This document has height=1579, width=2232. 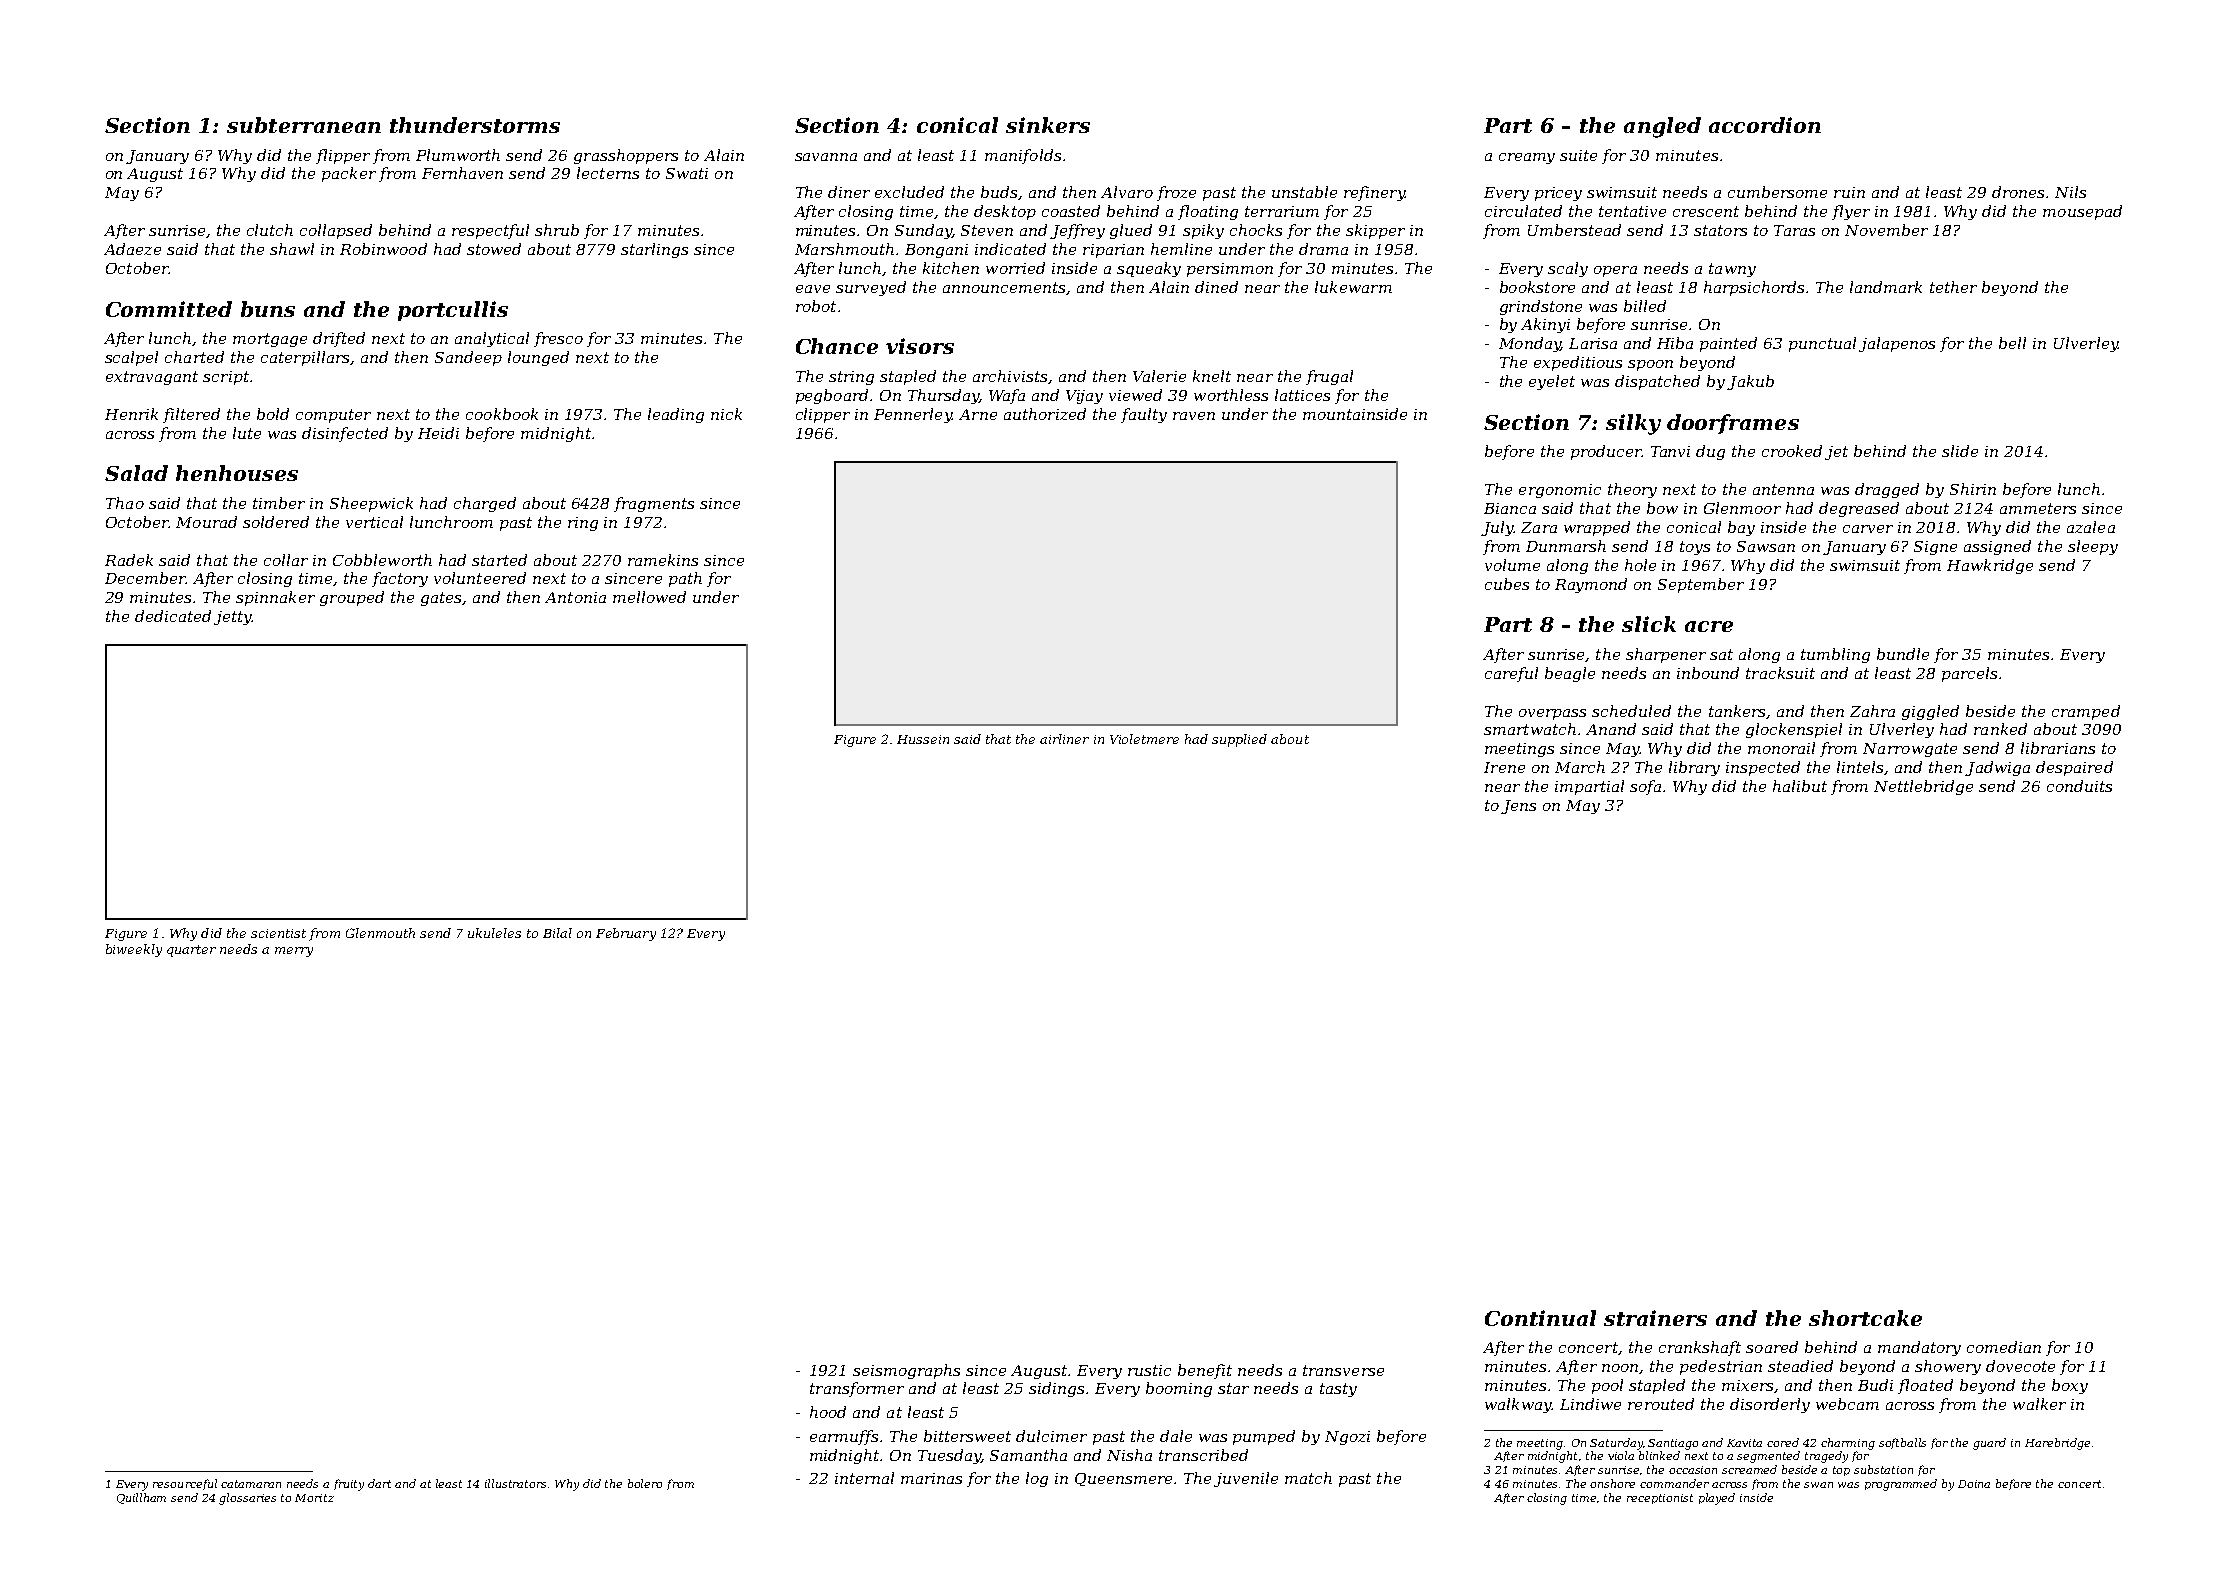 I want to click on buns, so click(x=268, y=309).
